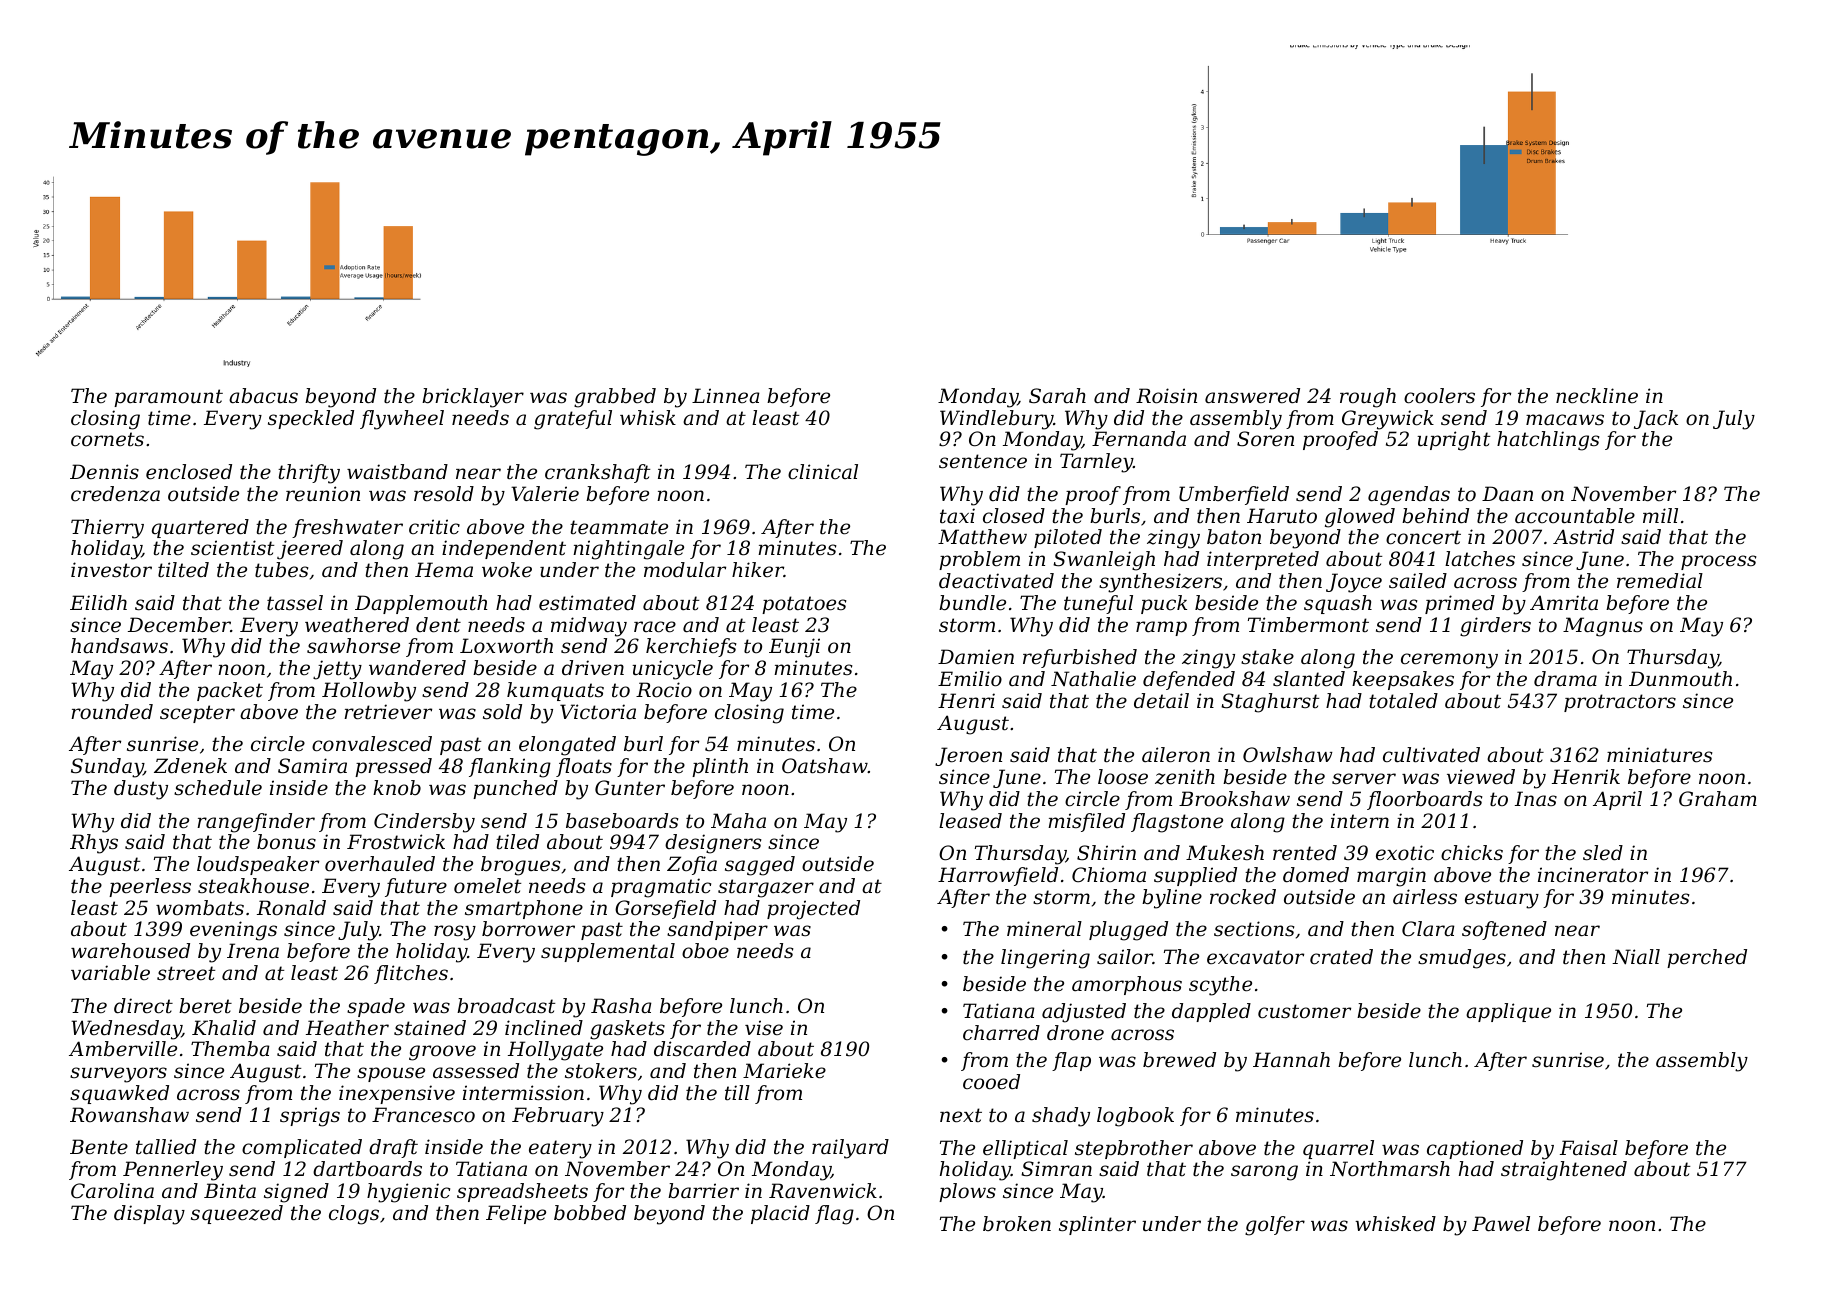 The image size is (1836, 1298). I want to click on Linnea, so click(726, 396).
